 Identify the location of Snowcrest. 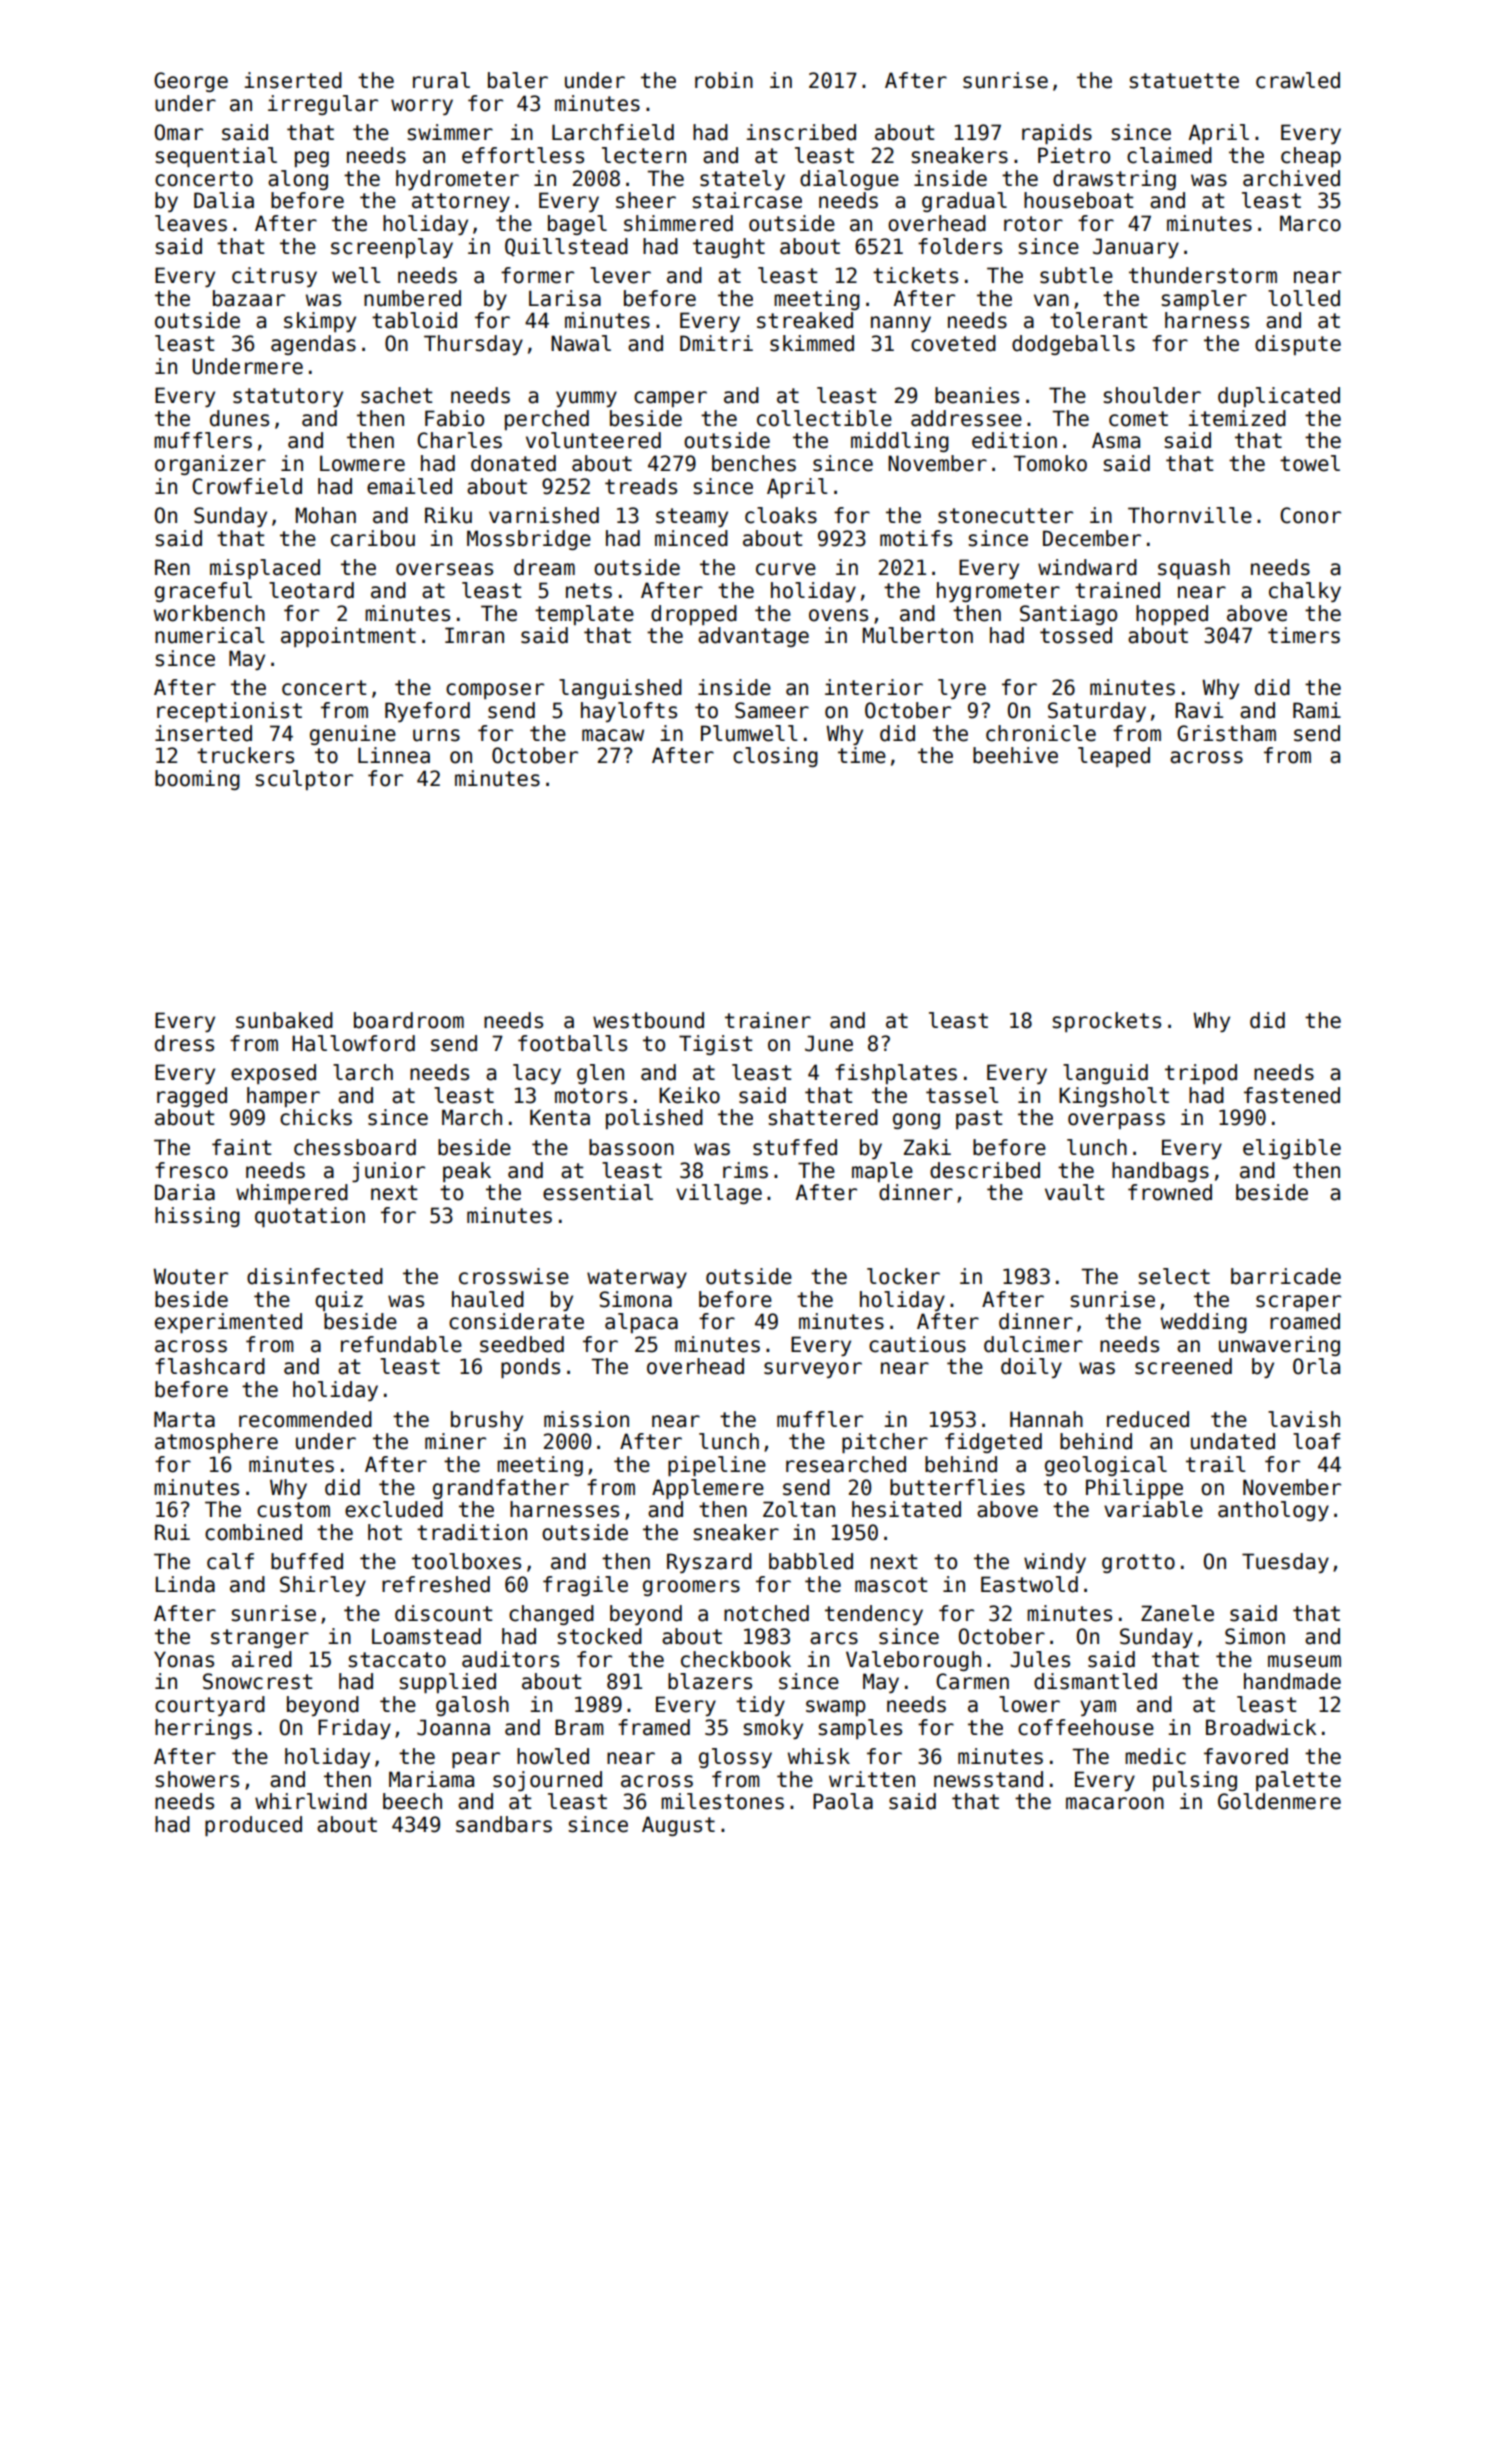
(257, 1681).
